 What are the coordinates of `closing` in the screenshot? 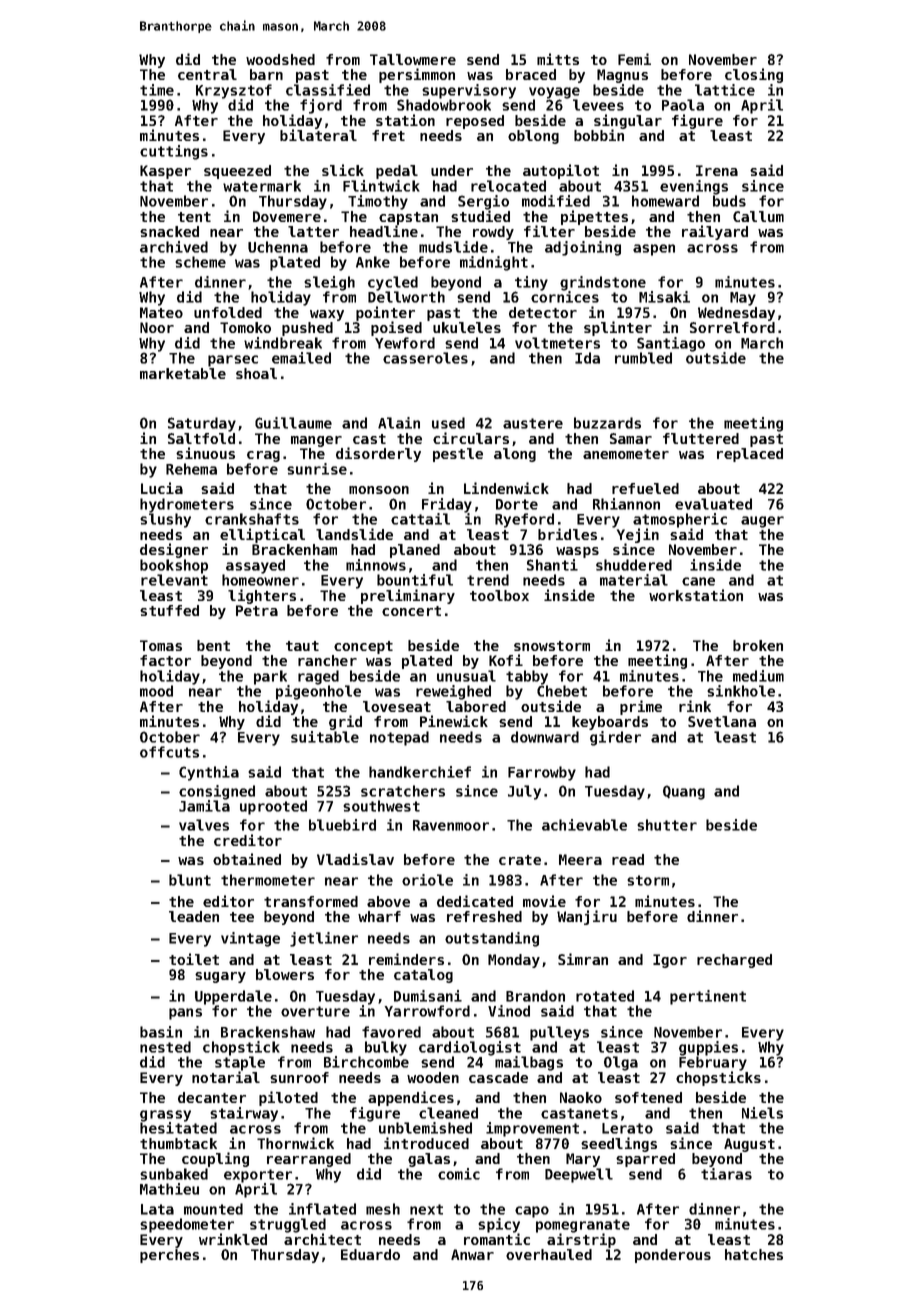 It's located at (754, 75).
